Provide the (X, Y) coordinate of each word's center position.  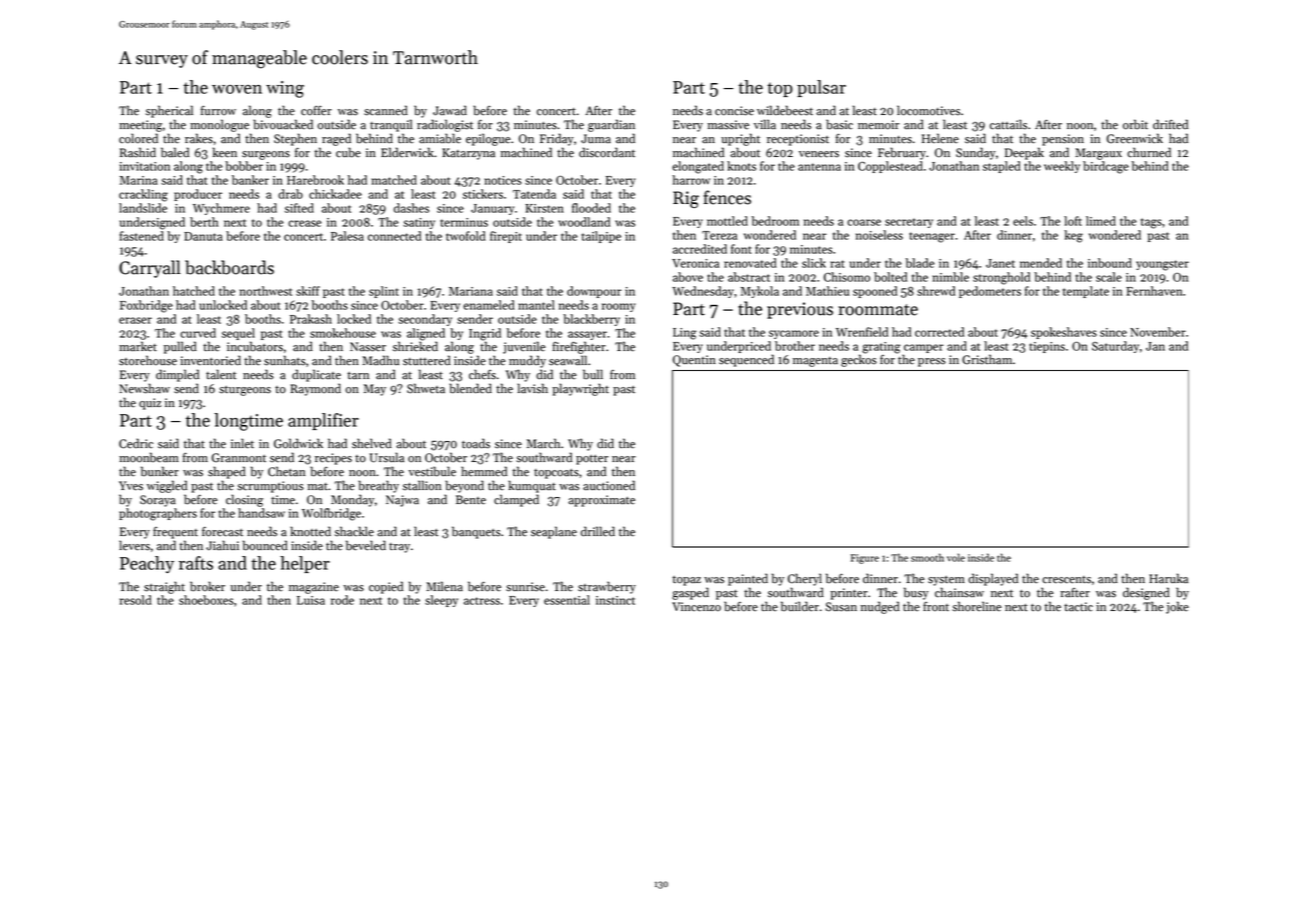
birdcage (1106, 167)
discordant (607, 152)
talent (221, 374)
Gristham (987, 359)
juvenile (524, 347)
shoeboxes (206, 600)
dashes (411, 208)
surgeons (266, 155)
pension (1063, 140)
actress (482, 601)
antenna (819, 167)
